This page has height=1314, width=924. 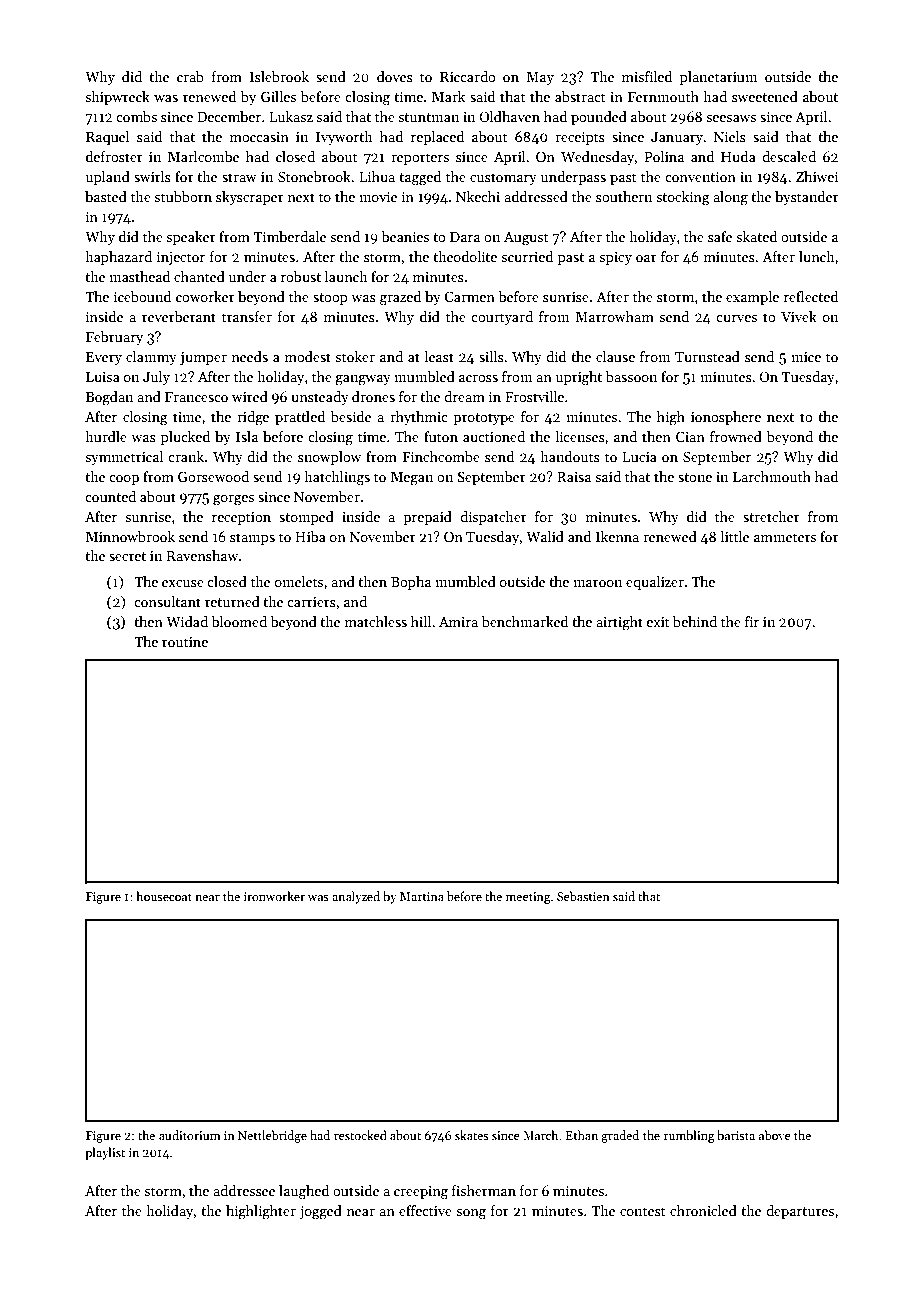 What do you see at coordinates (105, 1153) in the page?
I see `playlist` at bounding box center [105, 1153].
